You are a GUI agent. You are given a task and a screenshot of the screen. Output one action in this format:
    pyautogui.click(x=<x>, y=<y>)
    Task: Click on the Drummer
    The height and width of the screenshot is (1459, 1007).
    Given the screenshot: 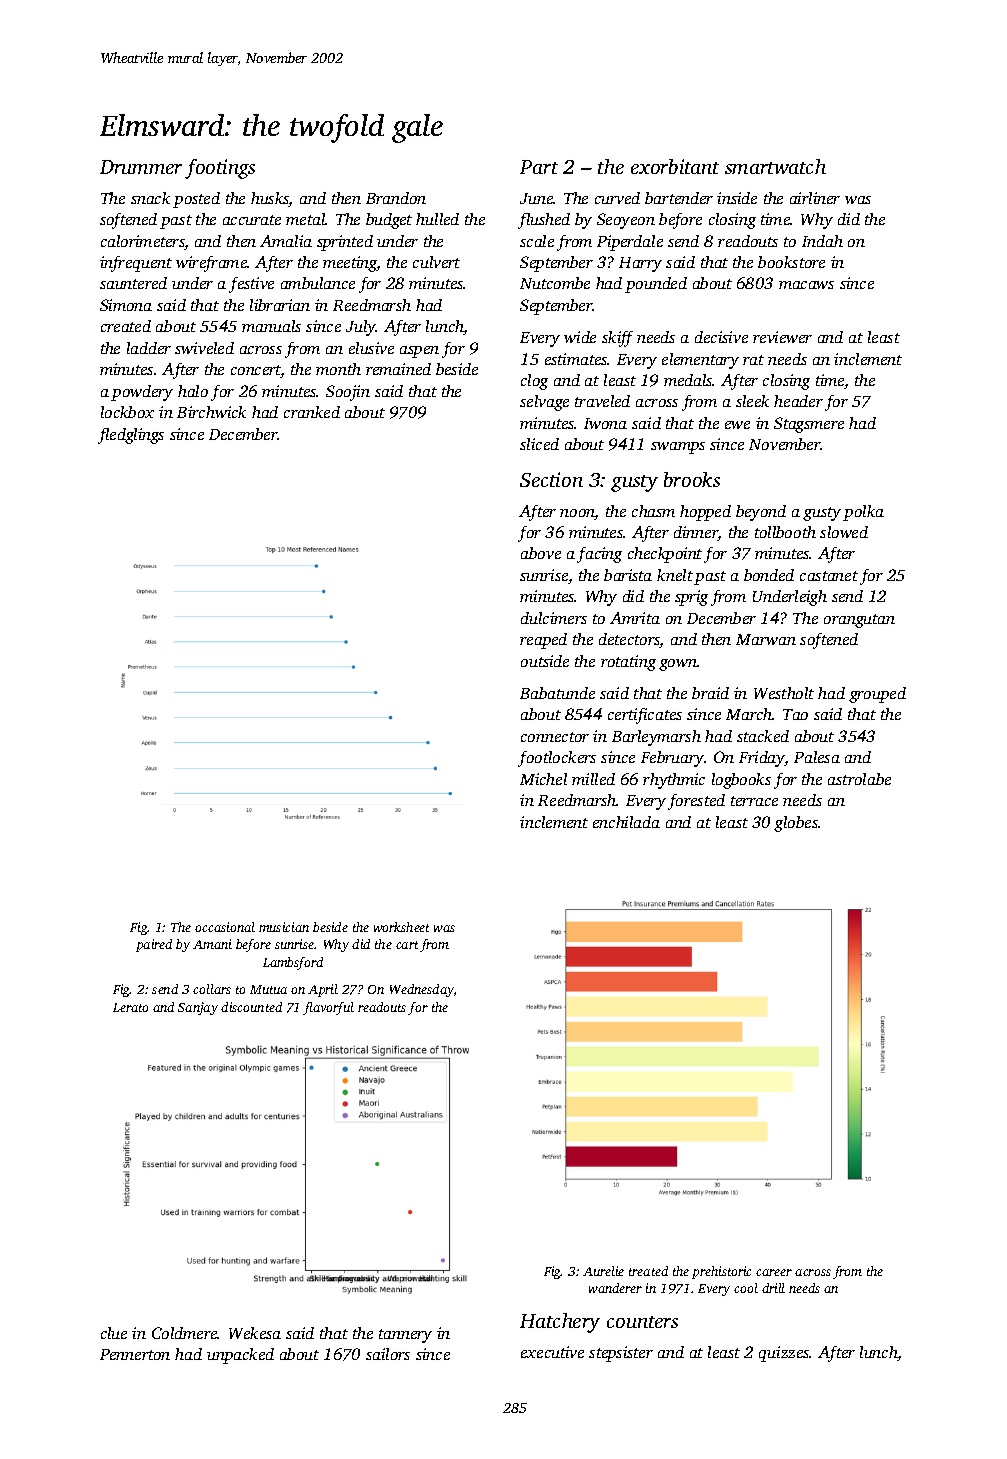 What is the action you would take?
    pyautogui.click(x=141, y=167)
